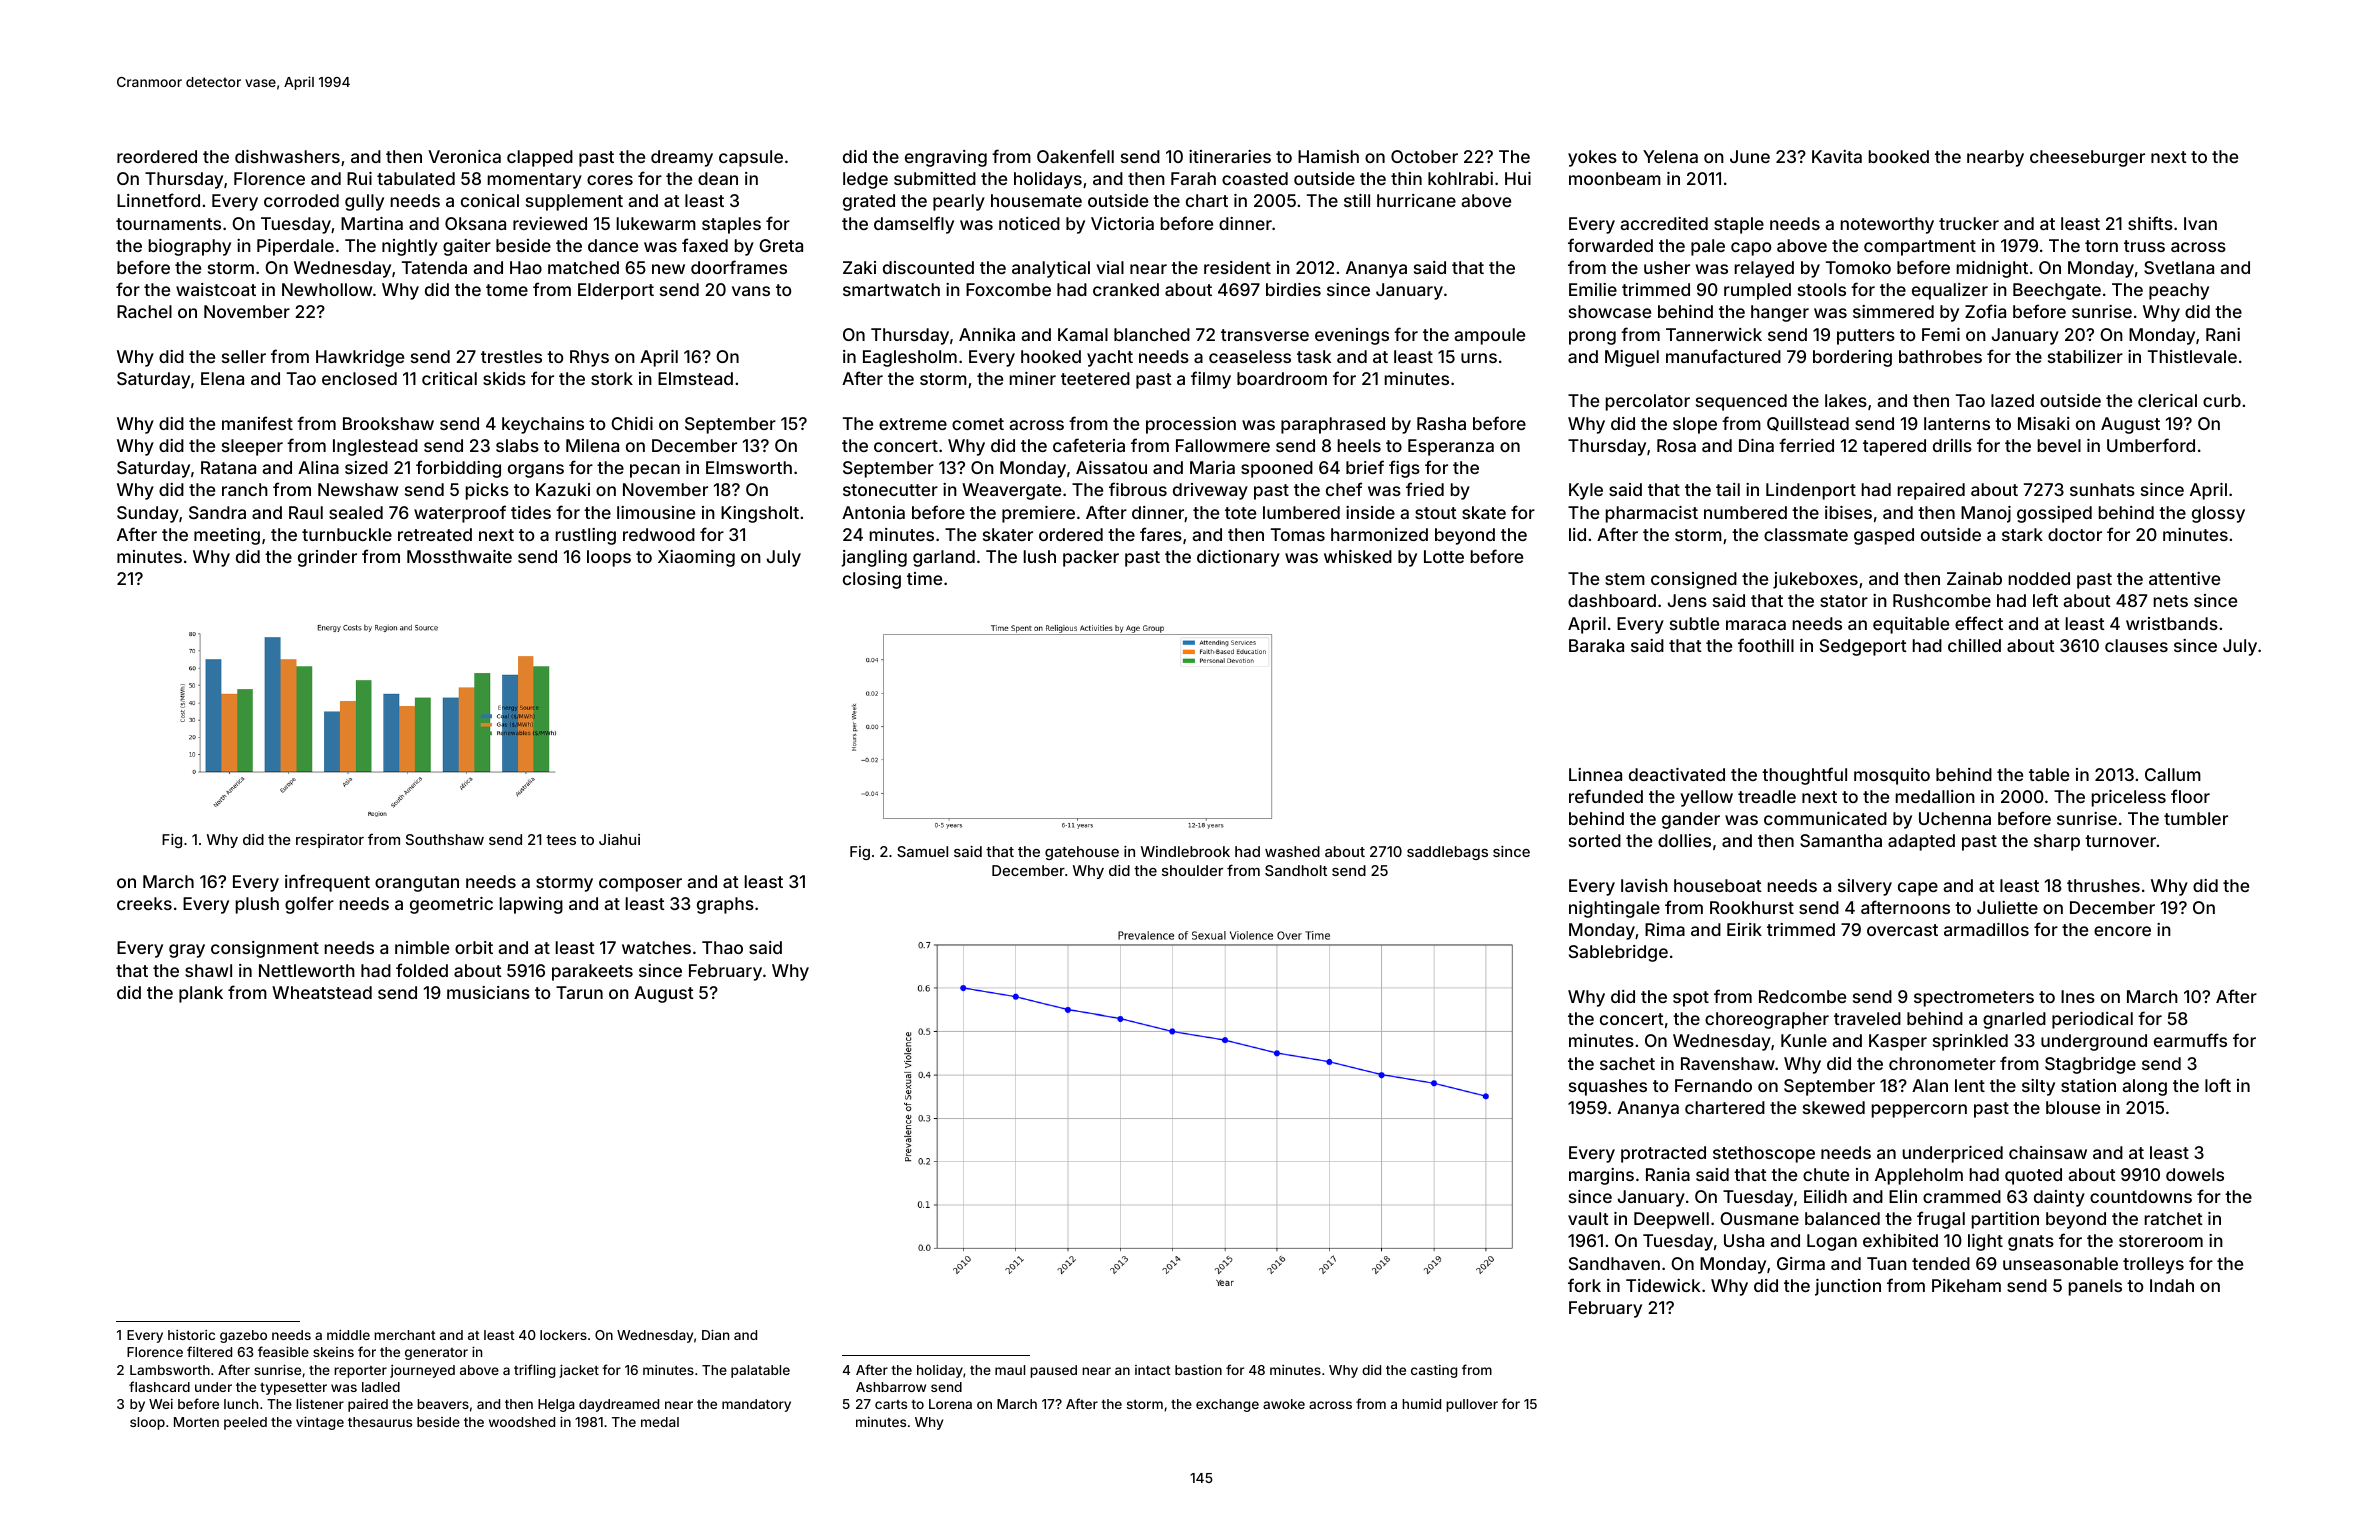 Image resolution: width=2380 pixels, height=1540 pixels. Describe the element at coordinates (1584, 1285) in the screenshot. I see `fork` at that location.
